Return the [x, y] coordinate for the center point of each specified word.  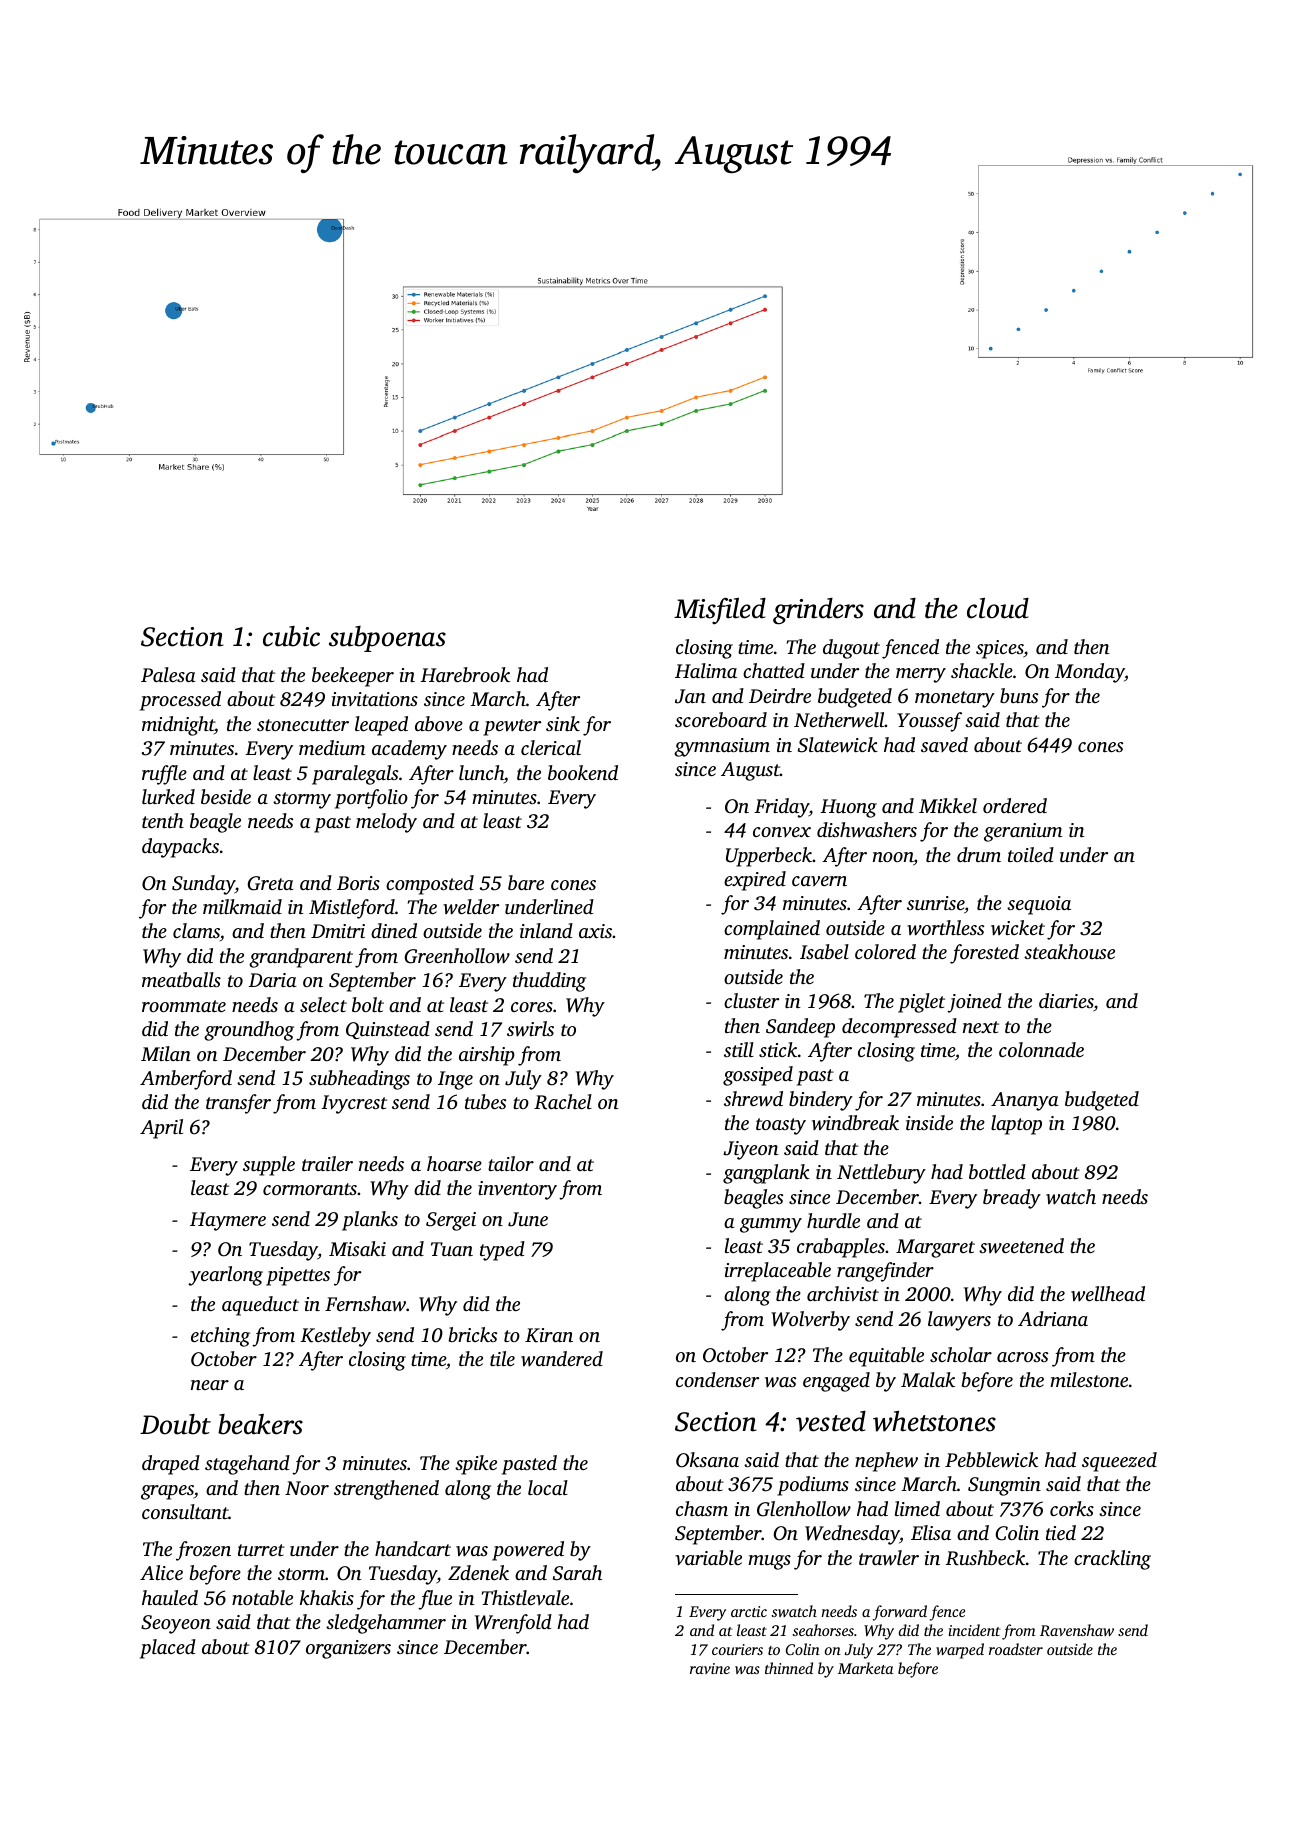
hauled [170, 1597]
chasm [702, 1508]
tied [1061, 1532]
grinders [818, 611]
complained [772, 930]
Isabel [824, 951]
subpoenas [387, 639]
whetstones [934, 1421]
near [210, 1385]
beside [226, 796]
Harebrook [465, 674]
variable [708, 1557]
